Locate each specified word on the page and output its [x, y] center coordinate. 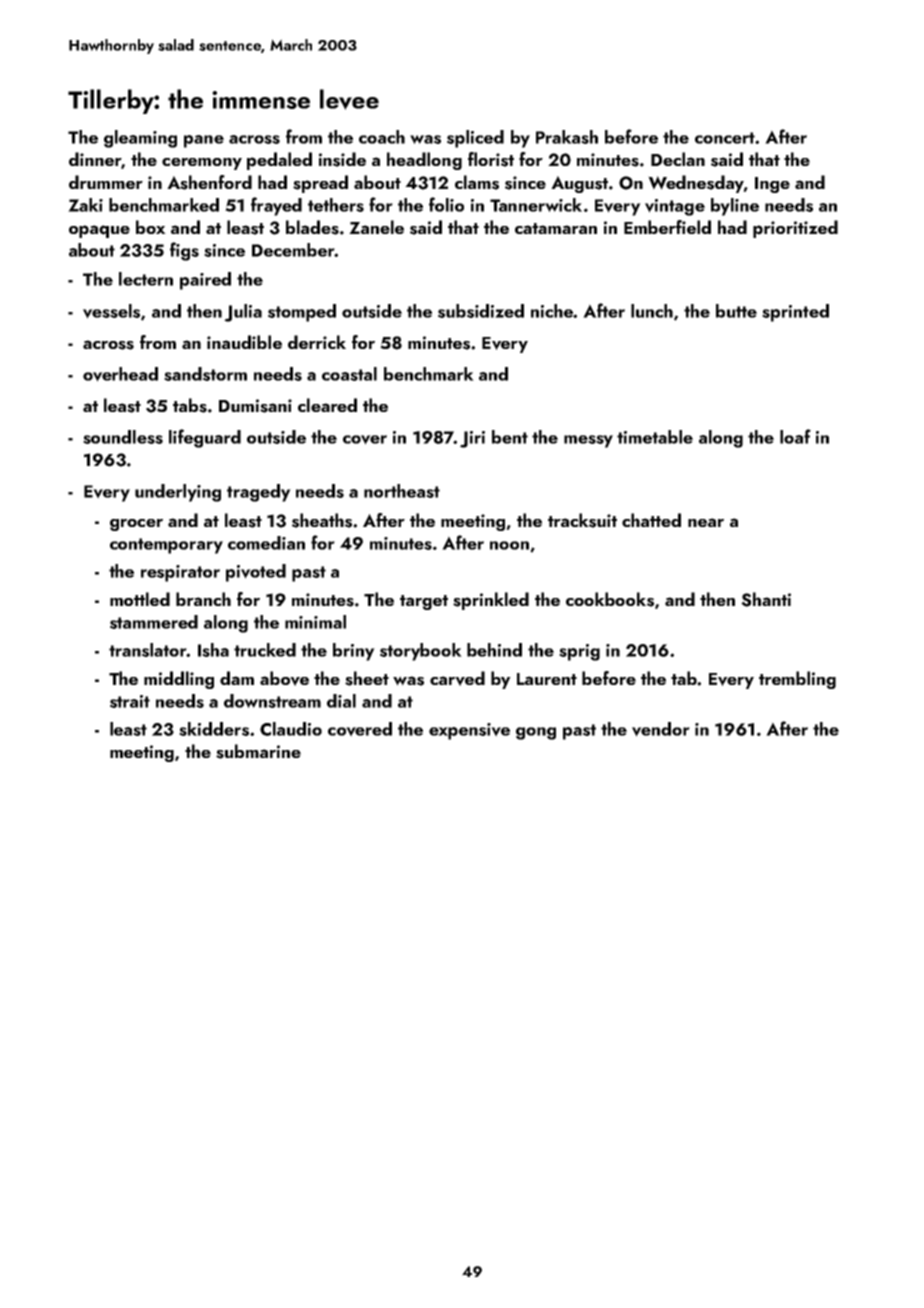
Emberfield [667, 227]
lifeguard [205, 438]
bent [510, 437]
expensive [469, 731]
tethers [336, 205]
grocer [136, 525]
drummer [106, 182]
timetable [655, 437]
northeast [402, 491]
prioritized [795, 229]
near [706, 522]
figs [184, 251]
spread [320, 184]
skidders [214, 729]
